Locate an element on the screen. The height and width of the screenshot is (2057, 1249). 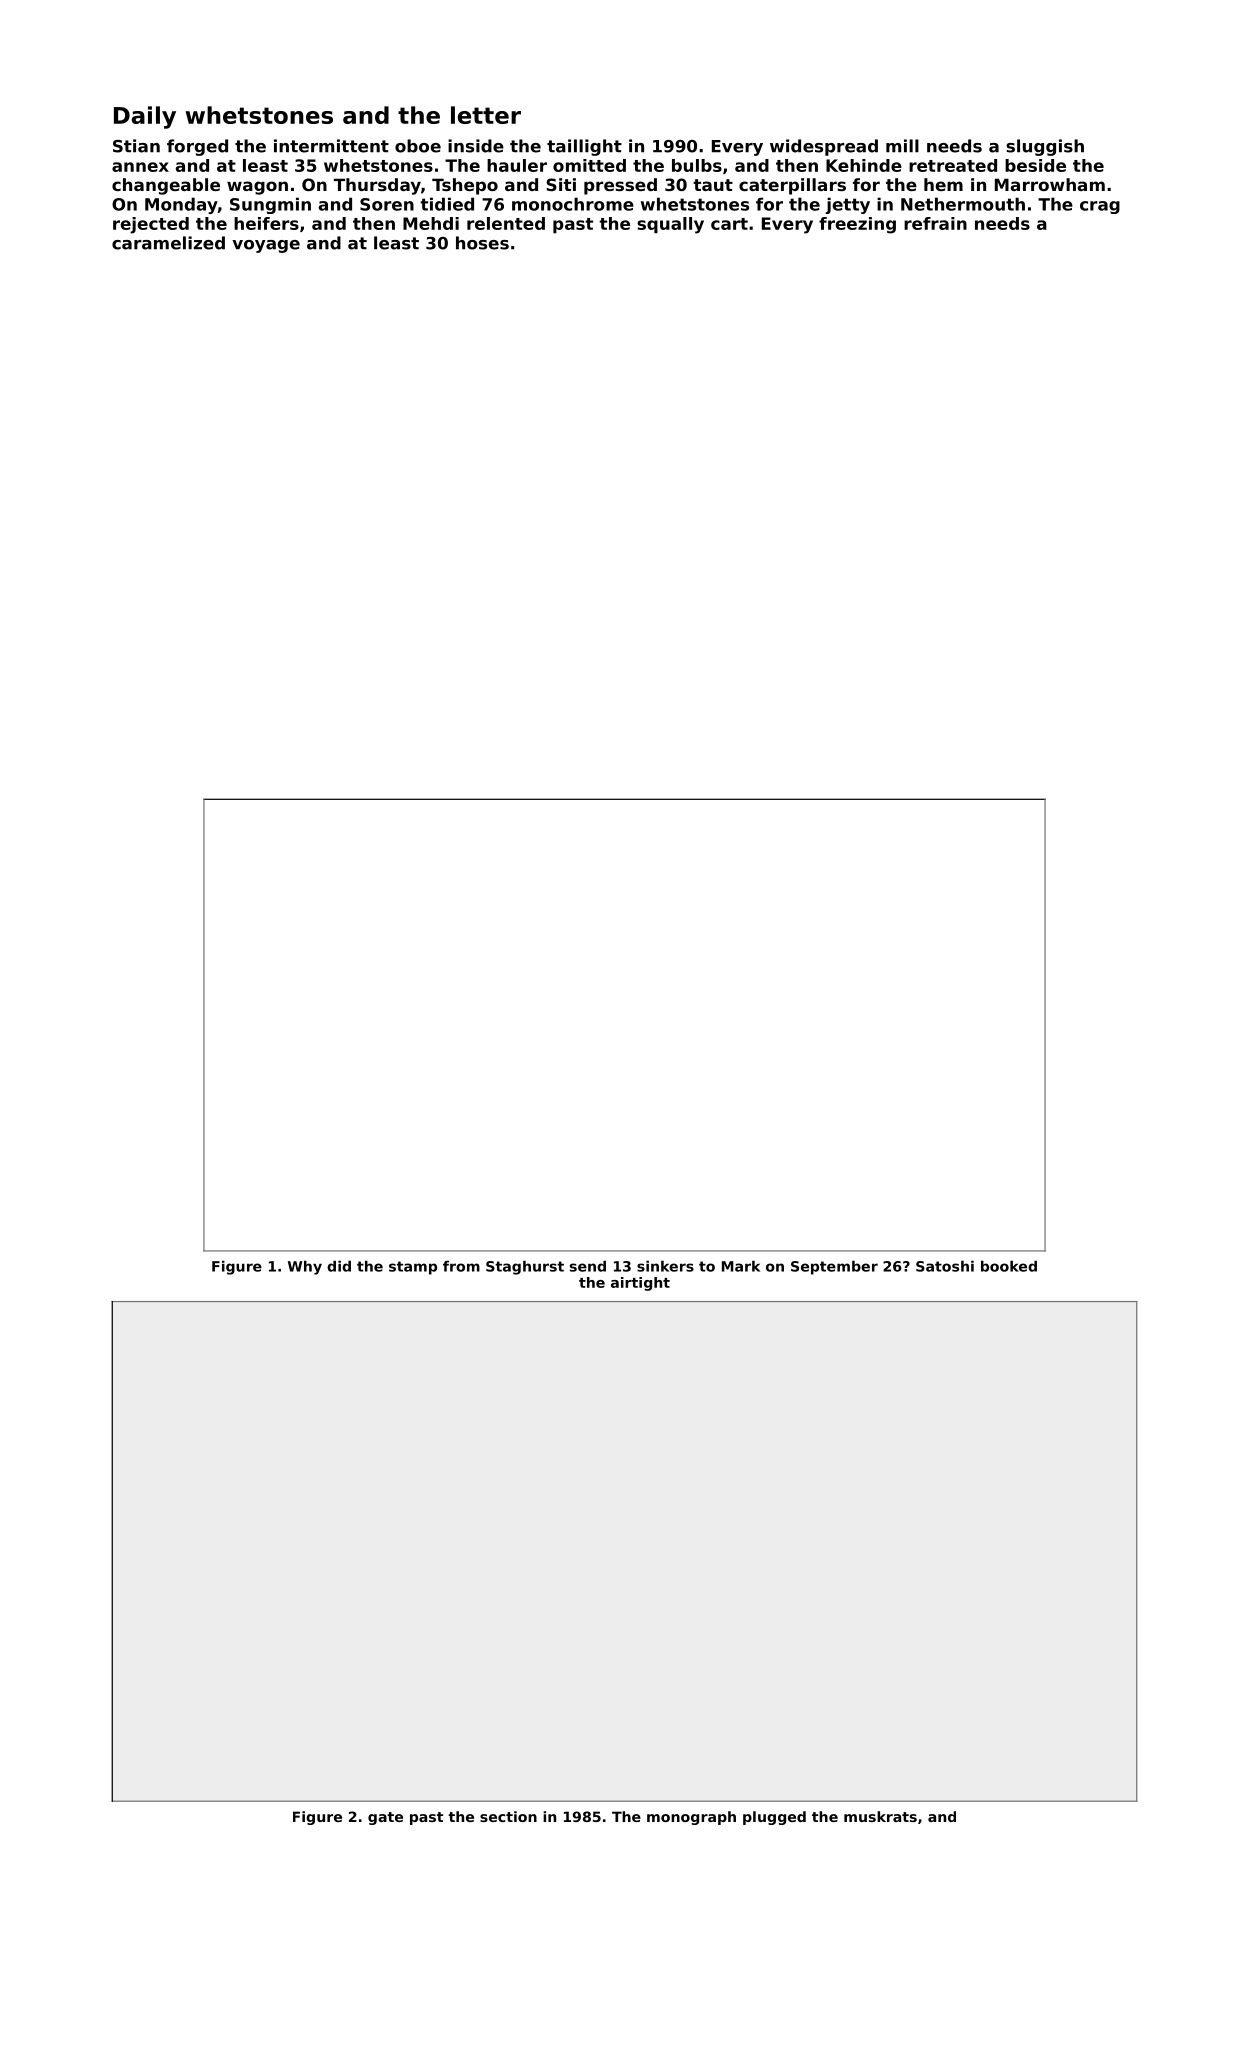
muskrats is located at coordinates (880, 1816).
